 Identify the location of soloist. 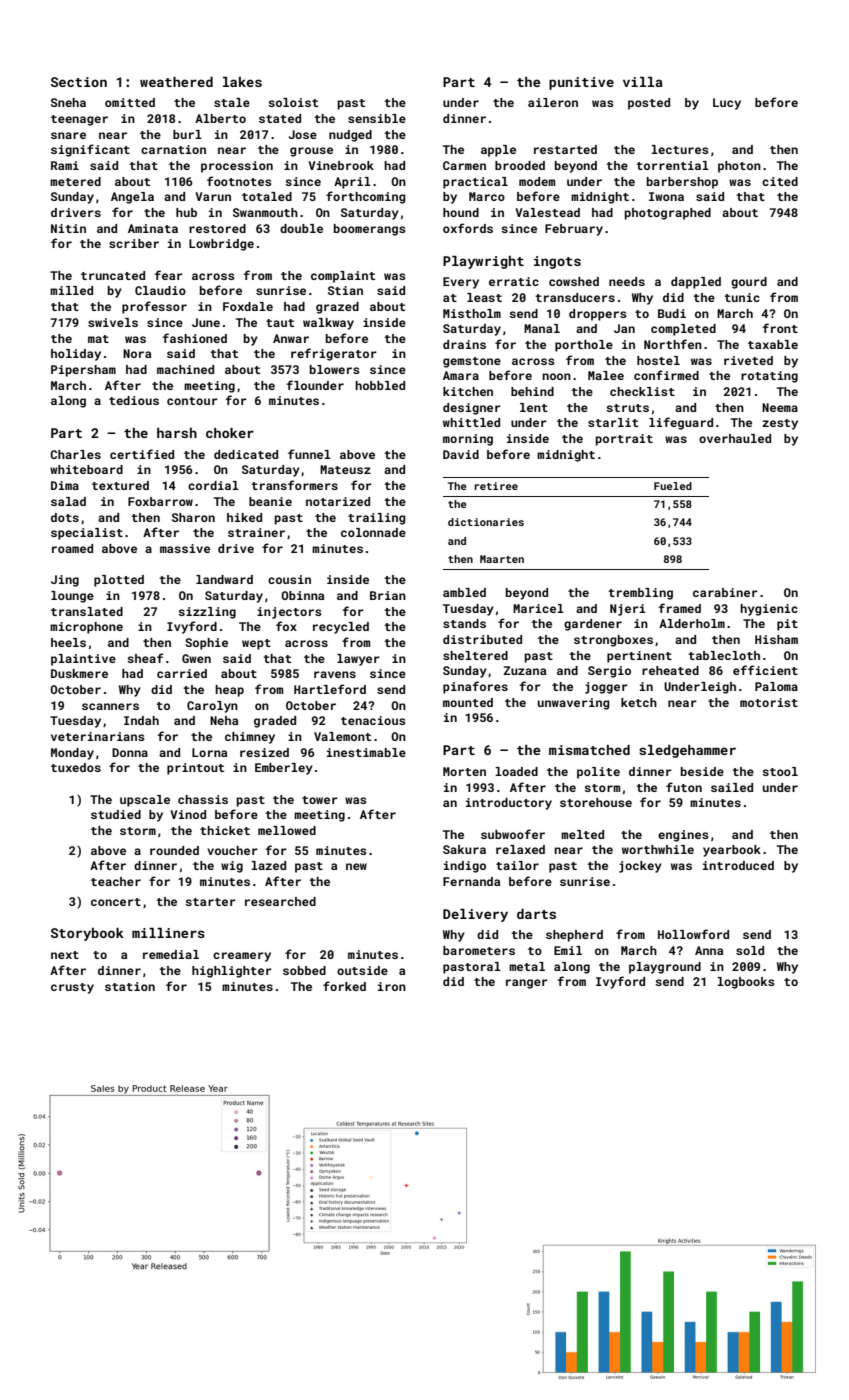
(293, 102).
